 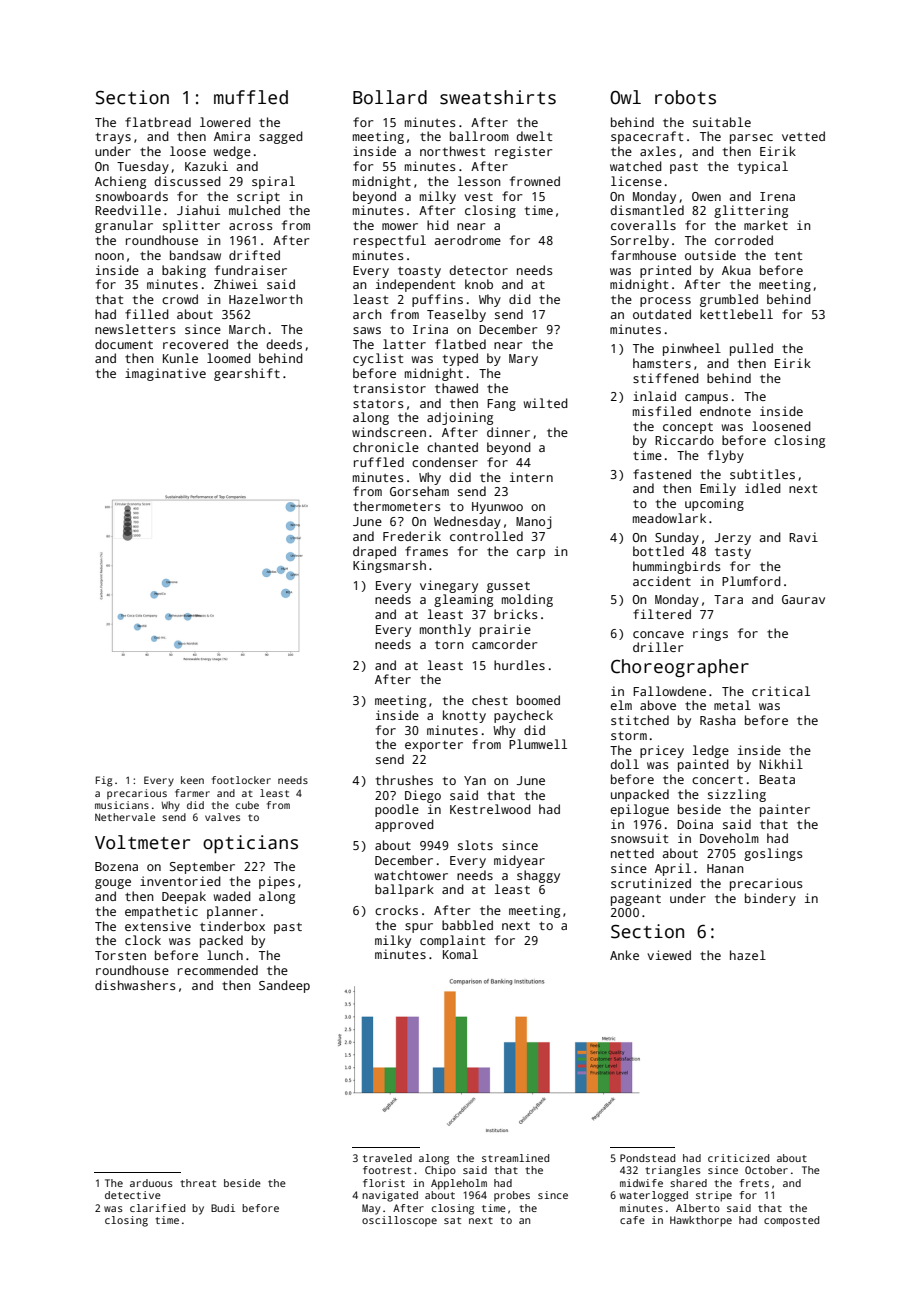 I want to click on independent, so click(x=415, y=285).
